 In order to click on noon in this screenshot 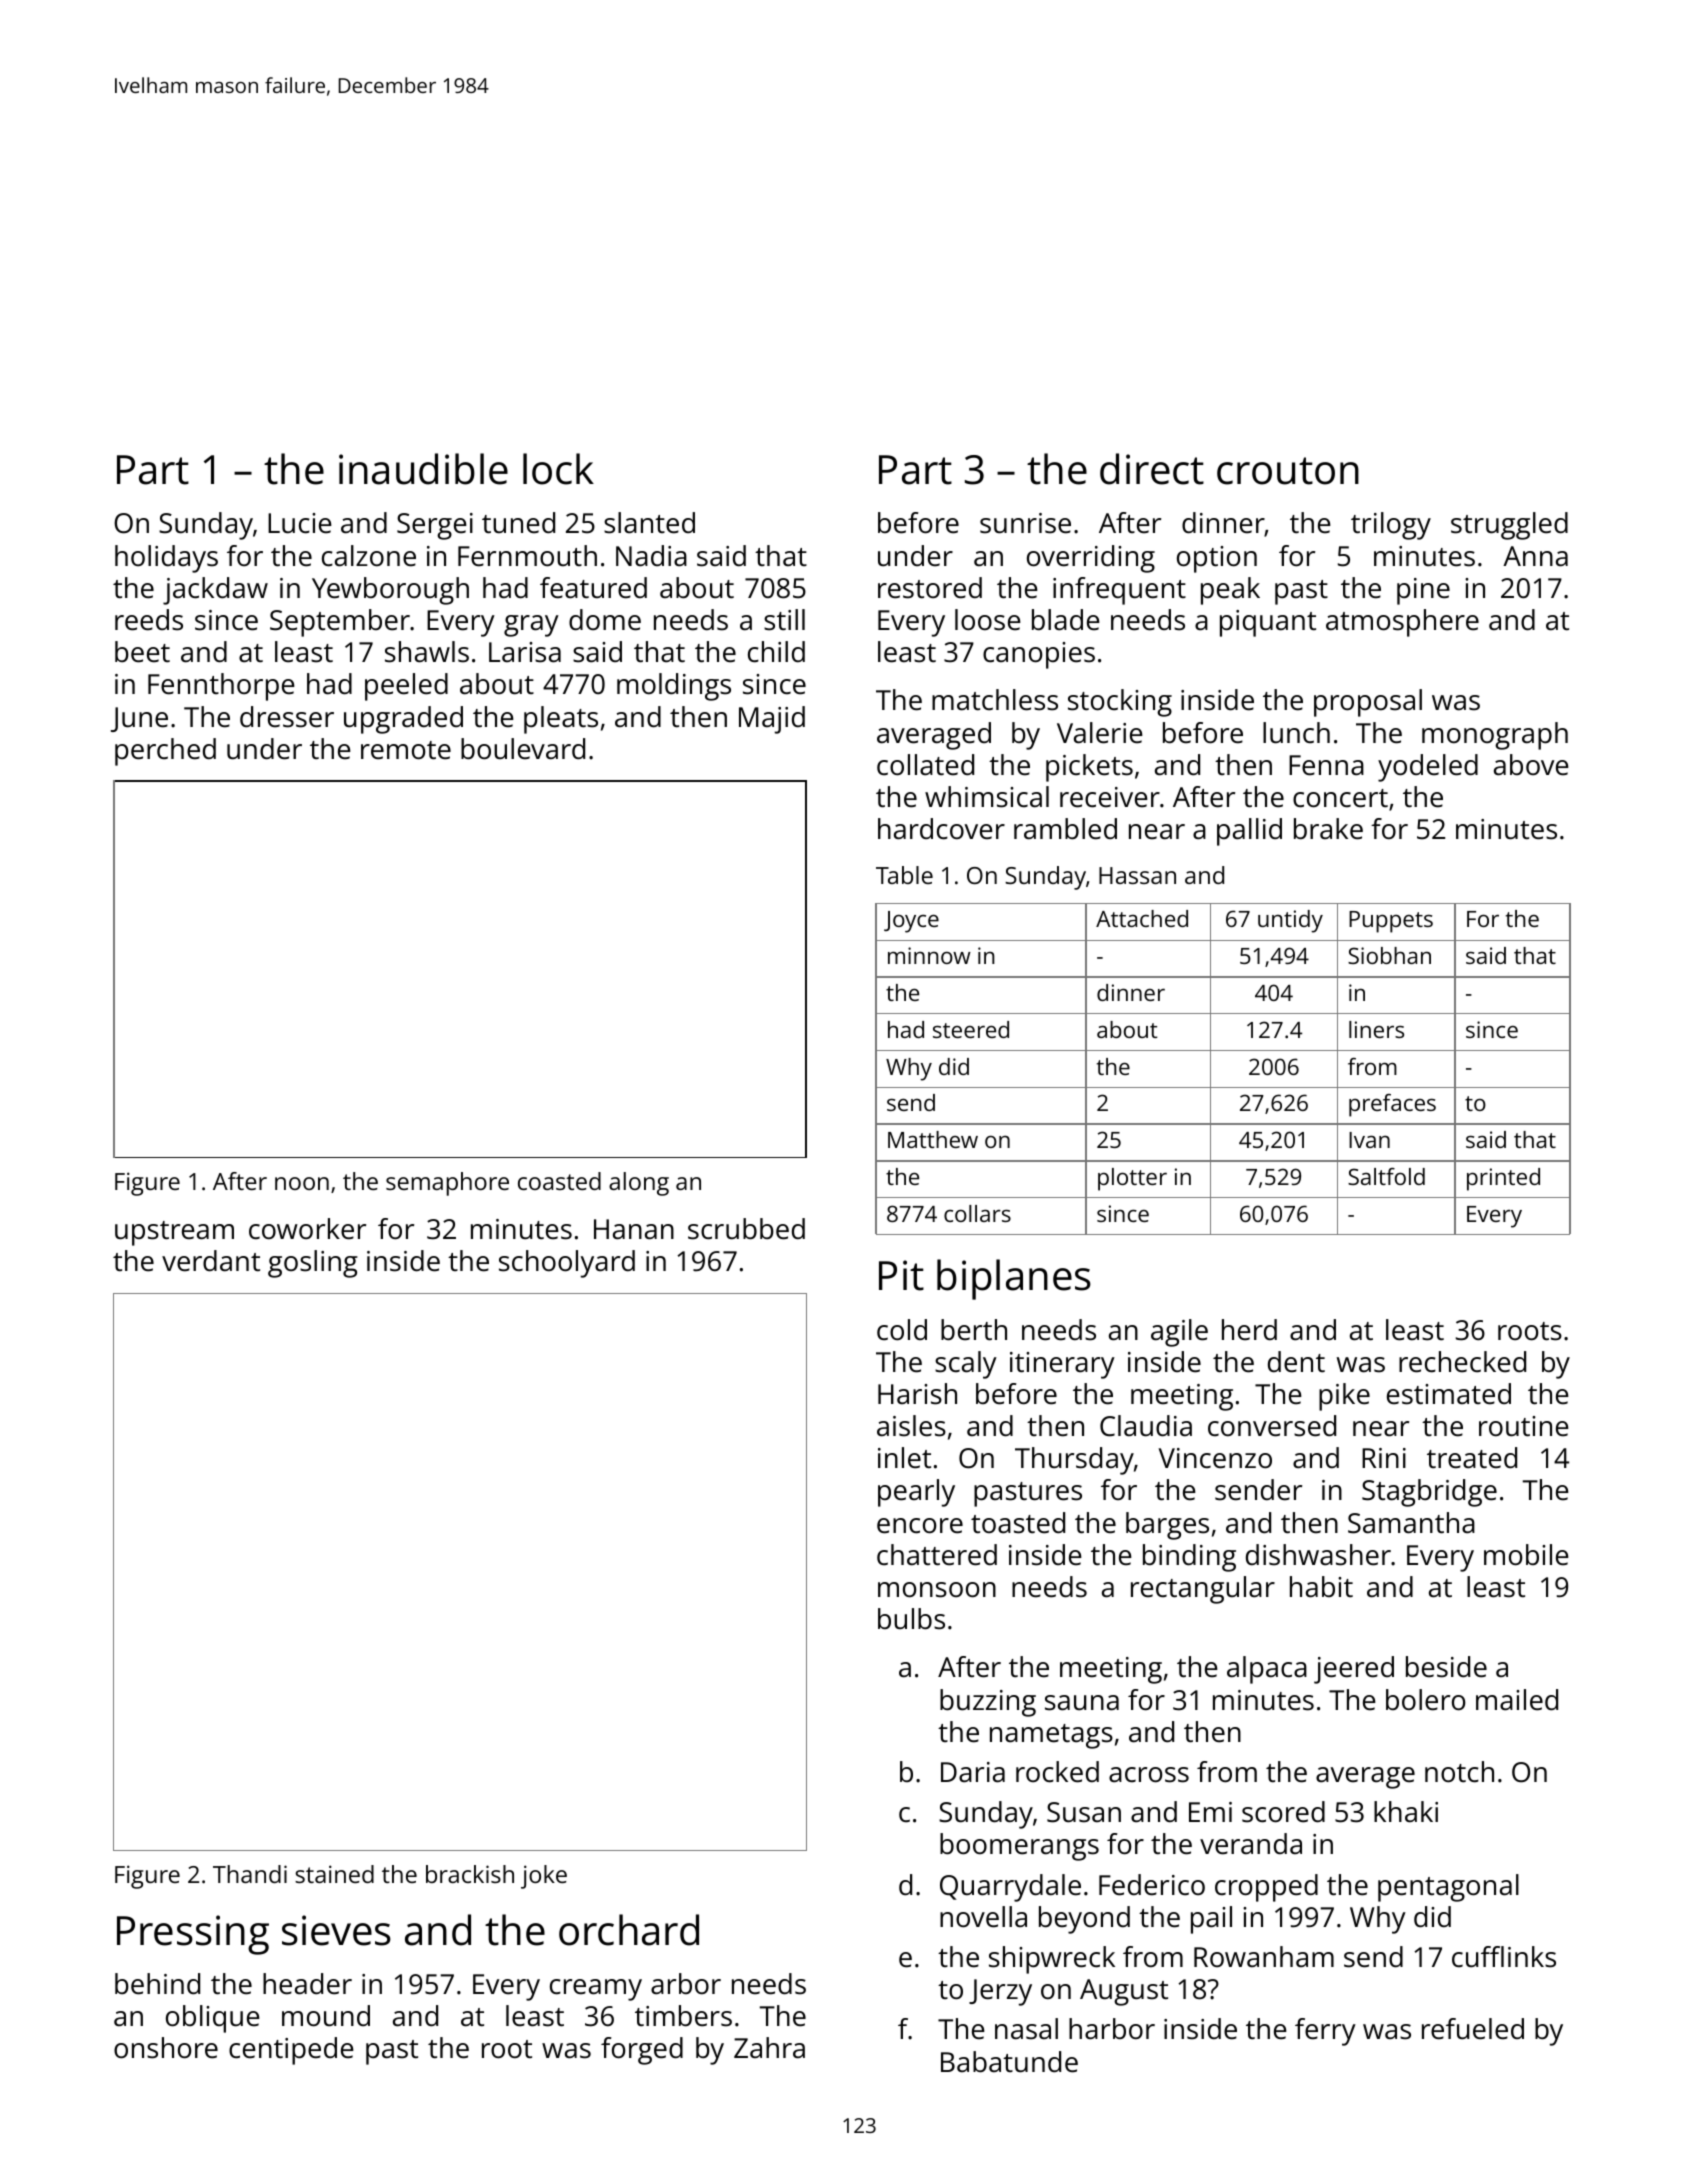, I will do `click(302, 1183)`.
